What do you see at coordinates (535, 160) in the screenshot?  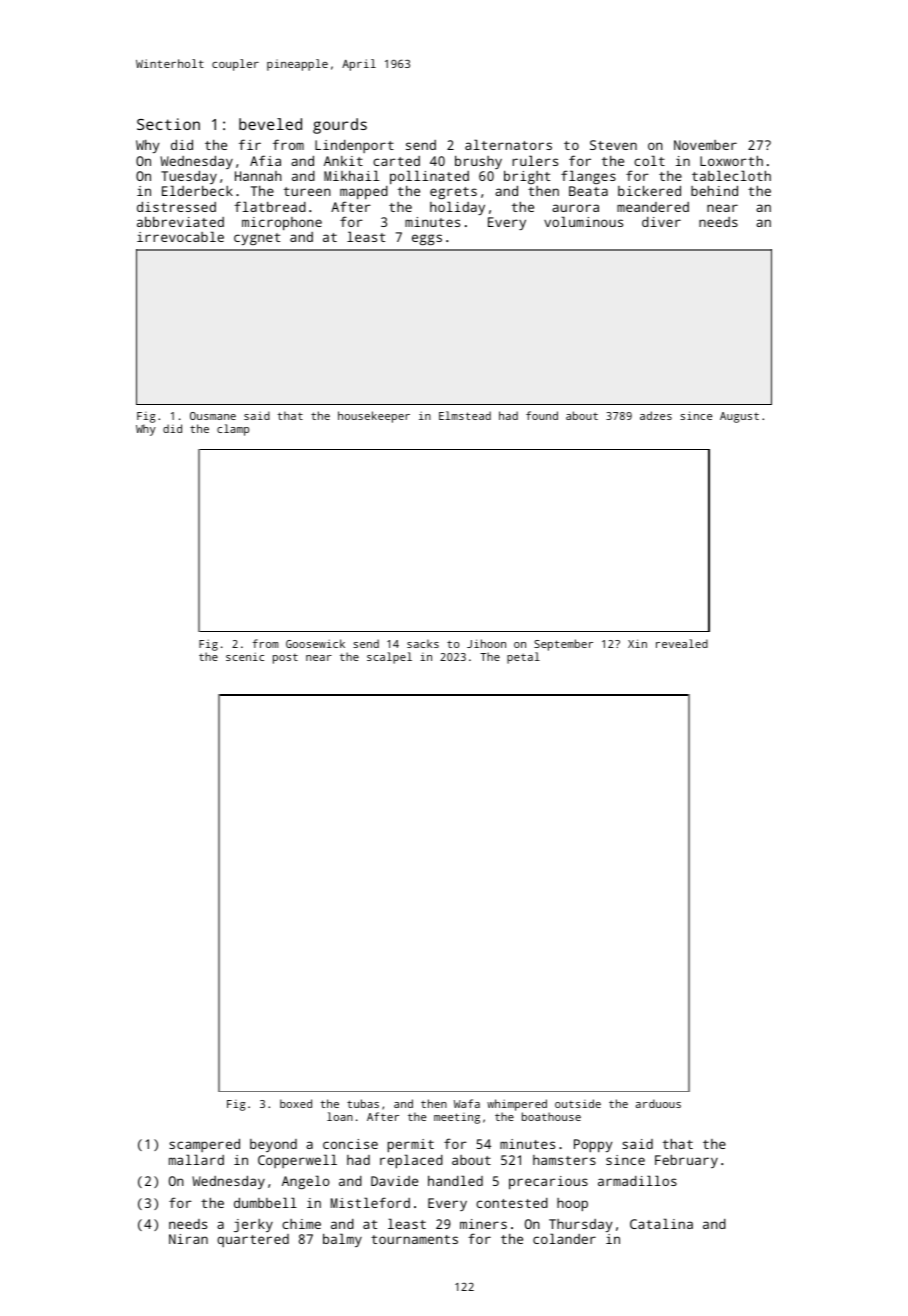 I see `rulers` at bounding box center [535, 160].
